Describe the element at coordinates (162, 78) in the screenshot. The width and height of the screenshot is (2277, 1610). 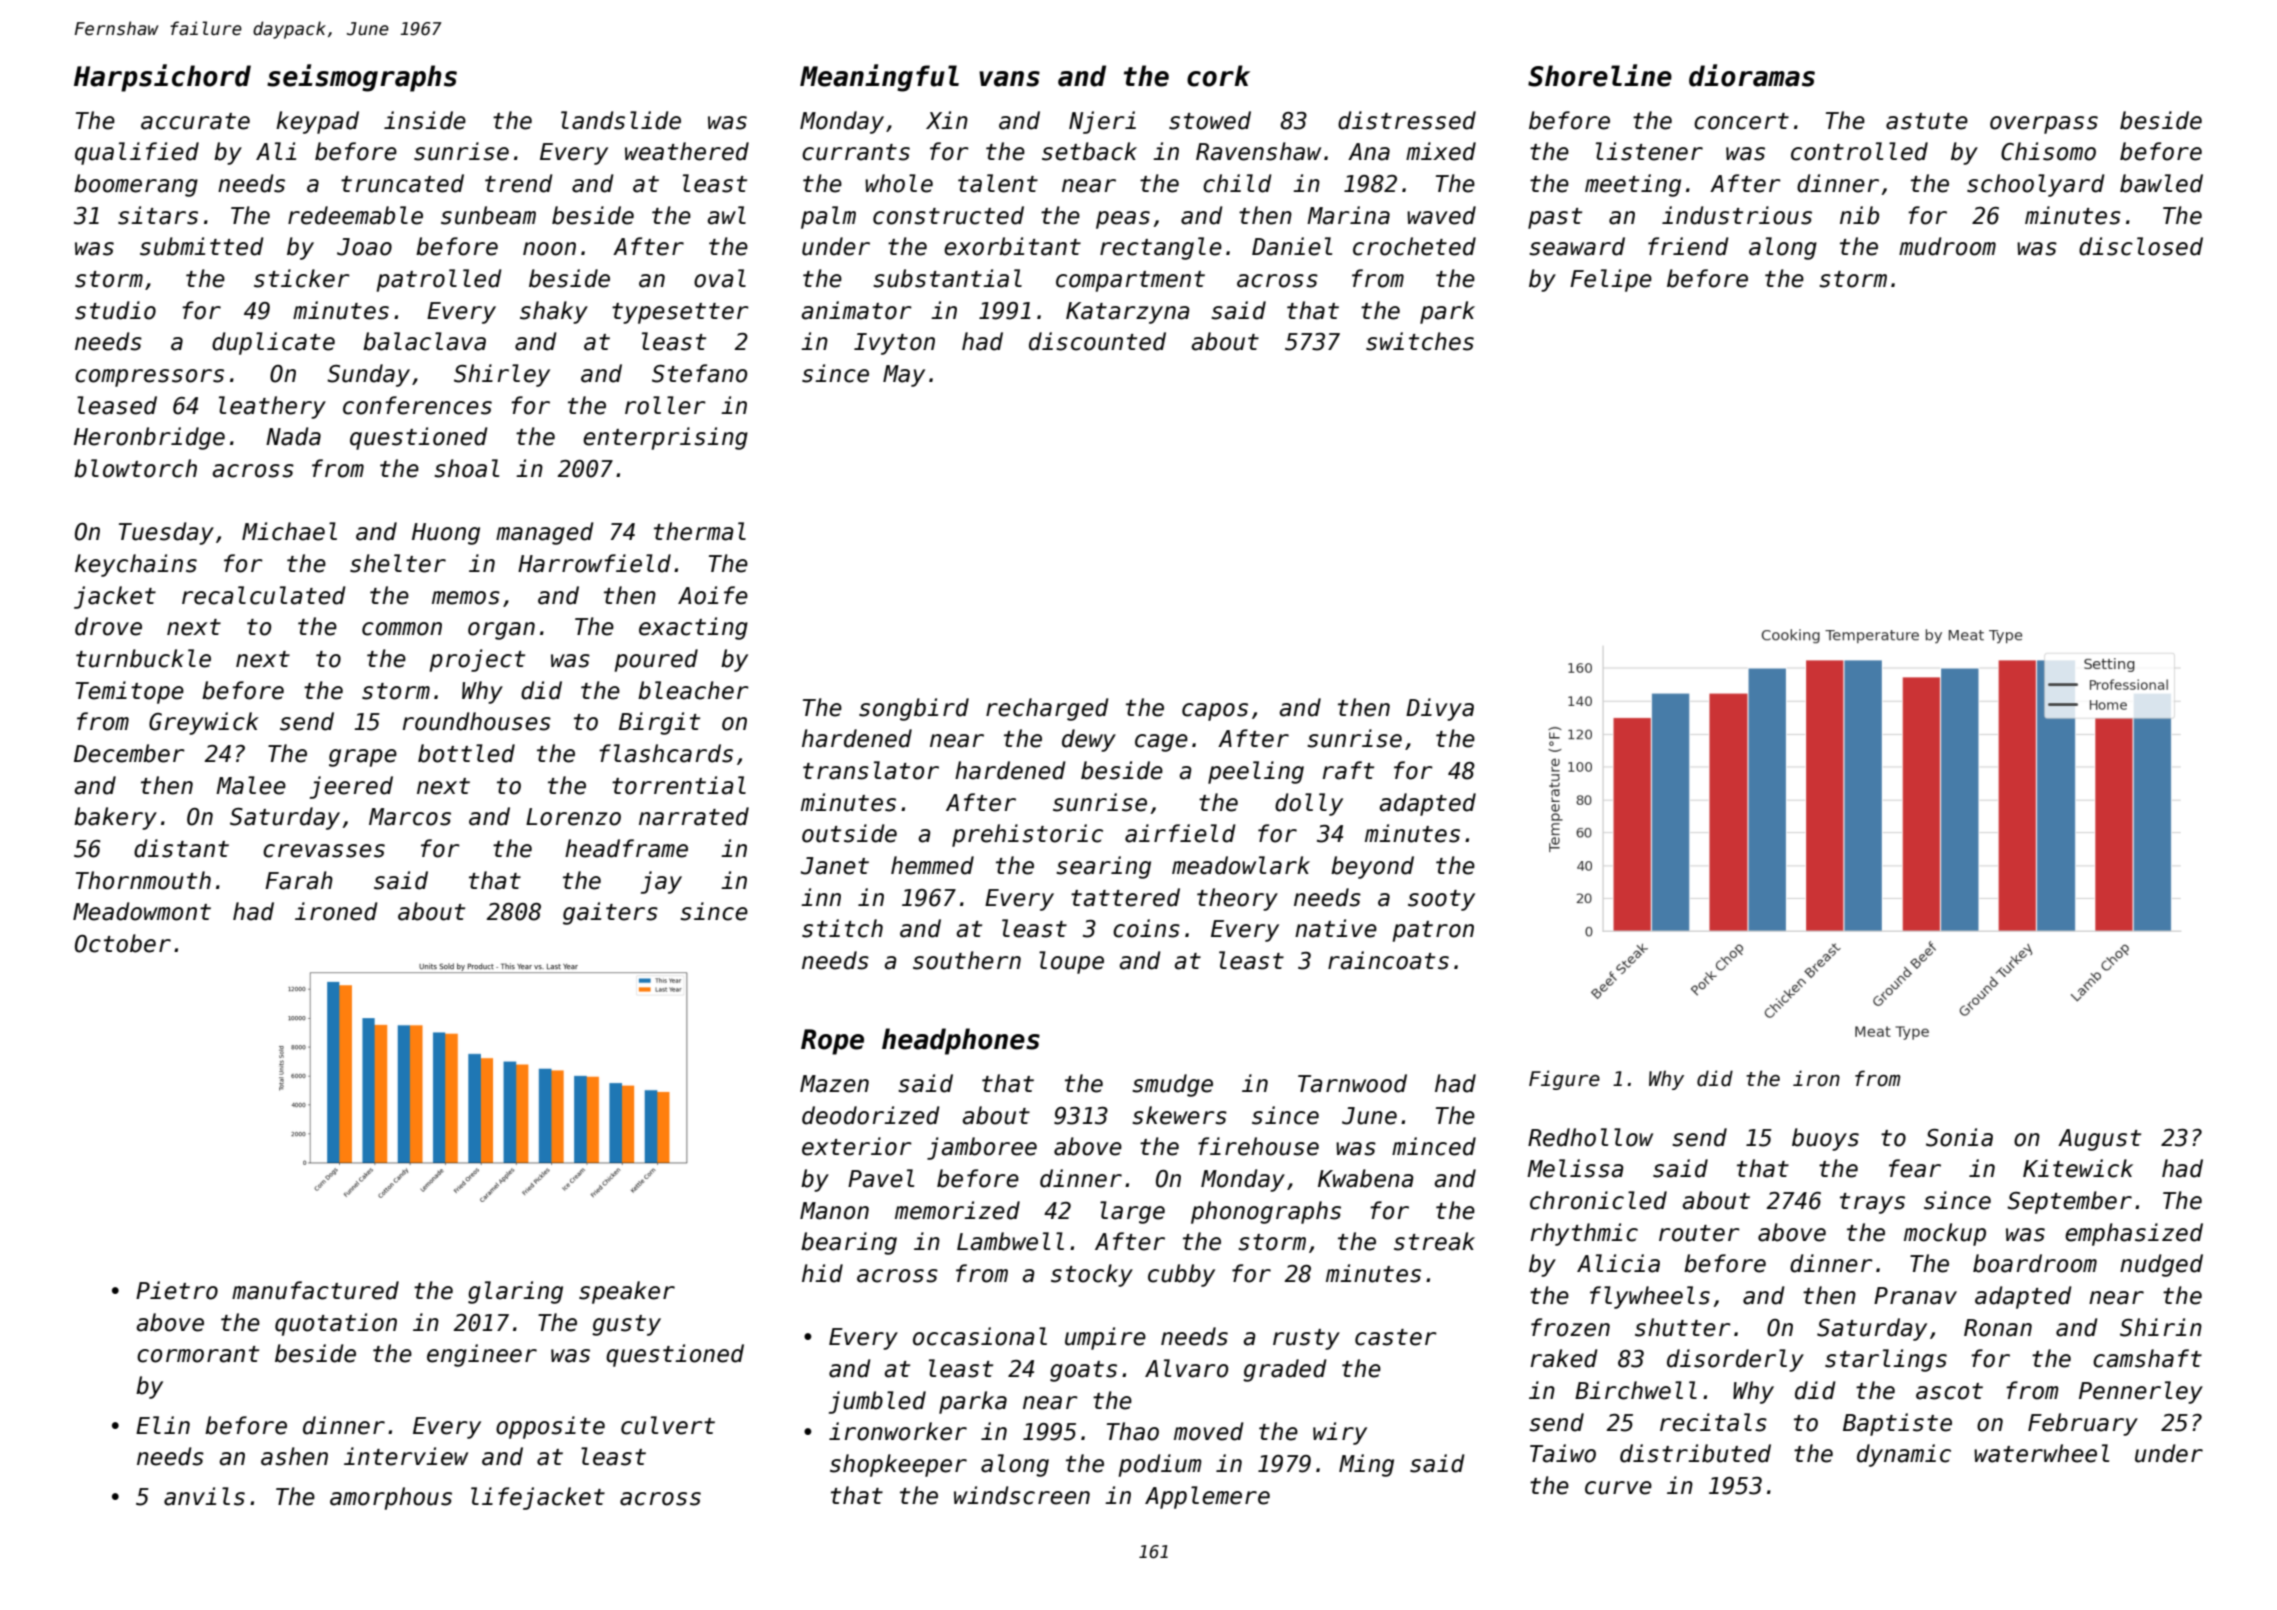
I see `Harpsichord` at that location.
